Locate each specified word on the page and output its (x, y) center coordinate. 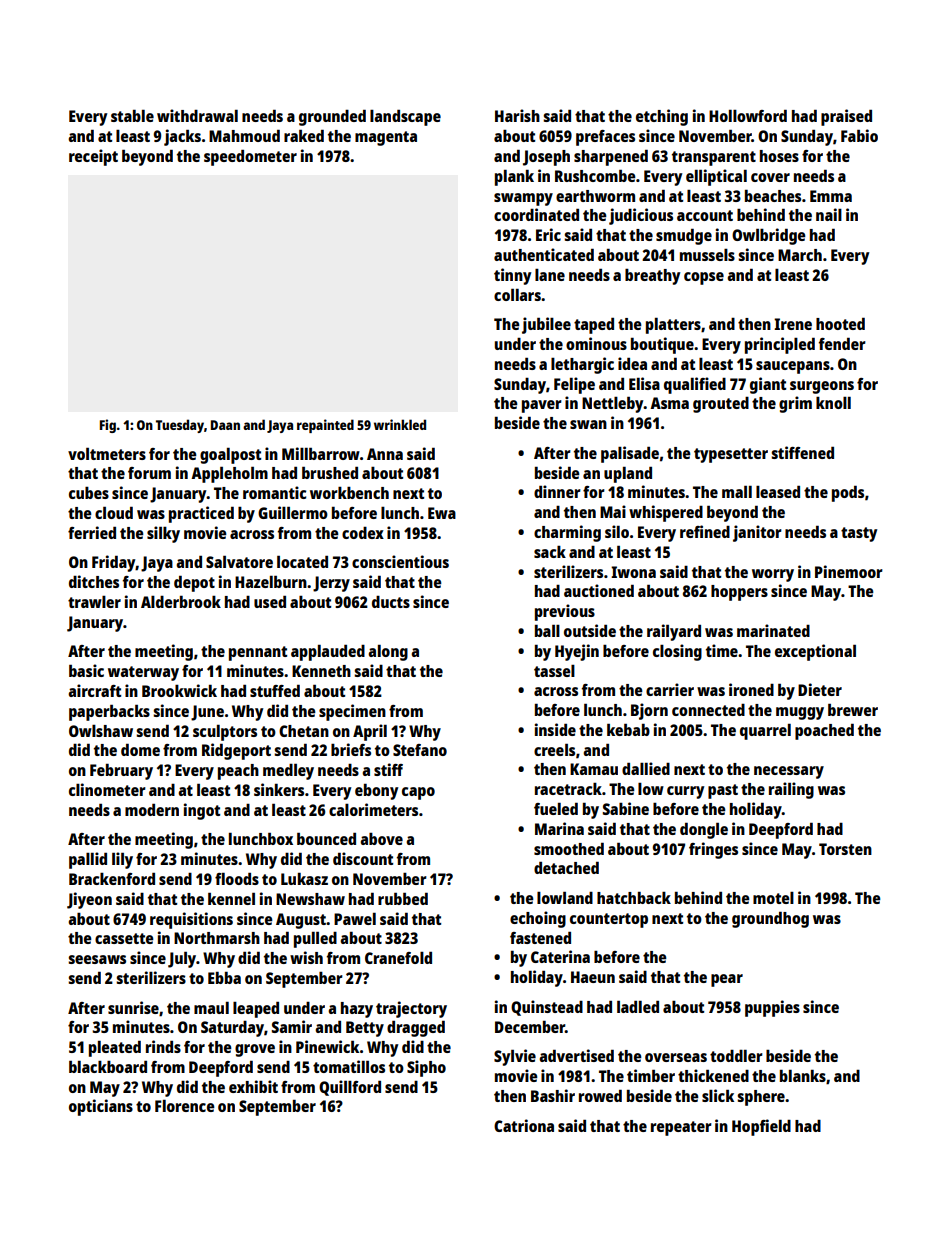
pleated (115, 1048)
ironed (751, 689)
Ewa (442, 513)
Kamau (594, 769)
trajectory (411, 1009)
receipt (93, 157)
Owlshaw (101, 731)
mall (737, 491)
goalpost (230, 455)
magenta (386, 138)
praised (846, 117)
